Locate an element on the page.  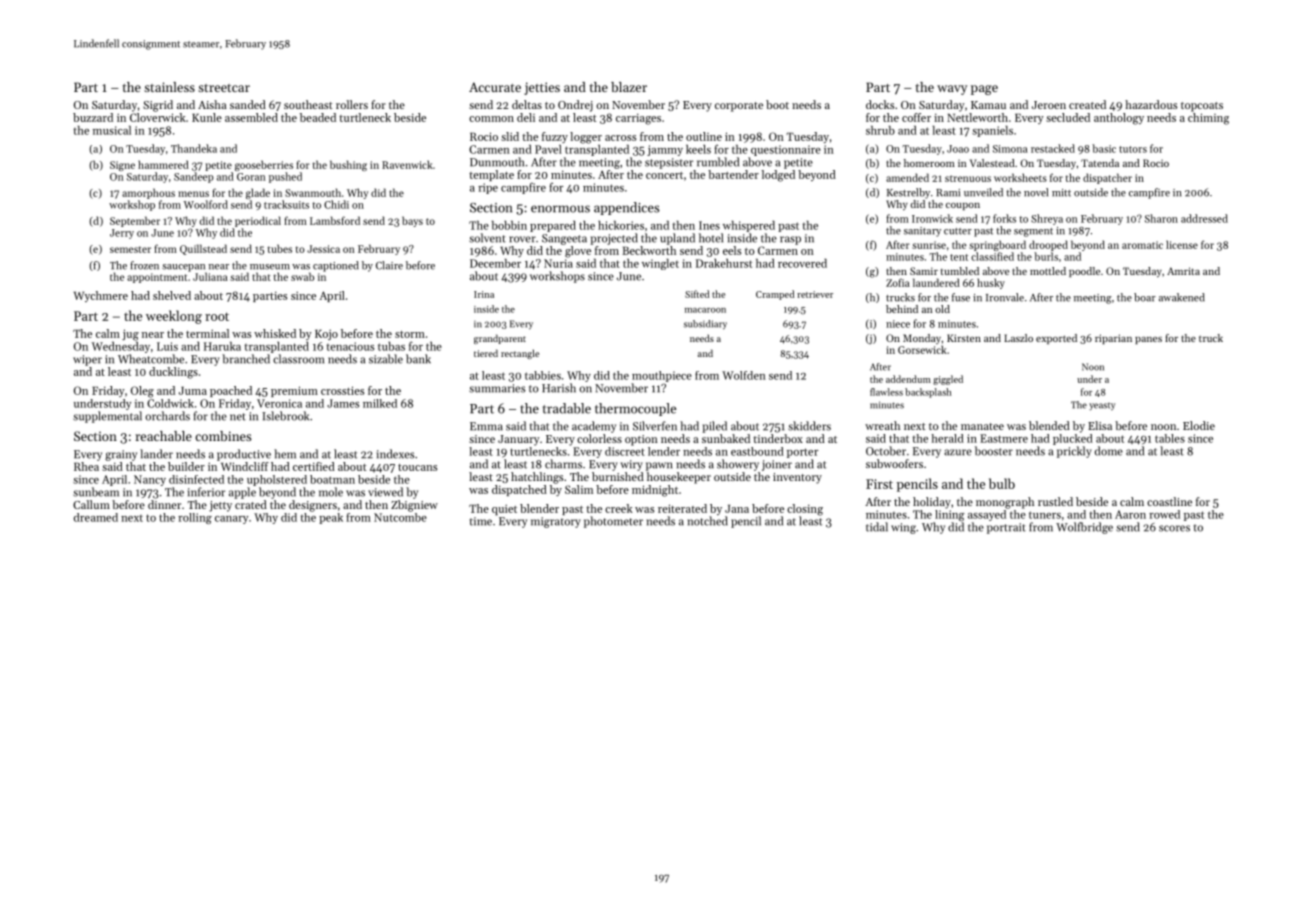
Callum is located at coordinates (91, 504).
